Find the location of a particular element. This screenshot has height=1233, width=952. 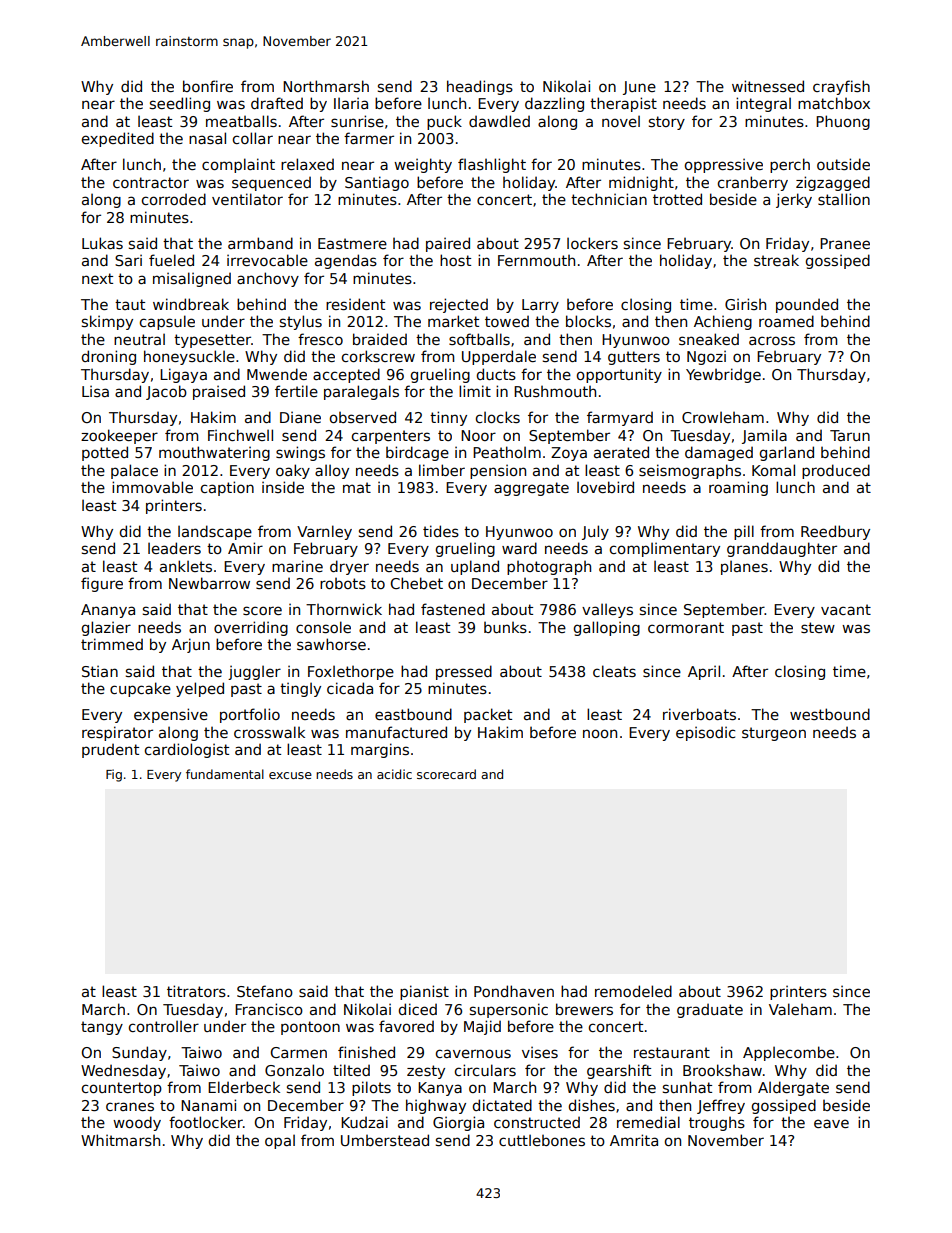

bonfire is located at coordinates (208, 86).
